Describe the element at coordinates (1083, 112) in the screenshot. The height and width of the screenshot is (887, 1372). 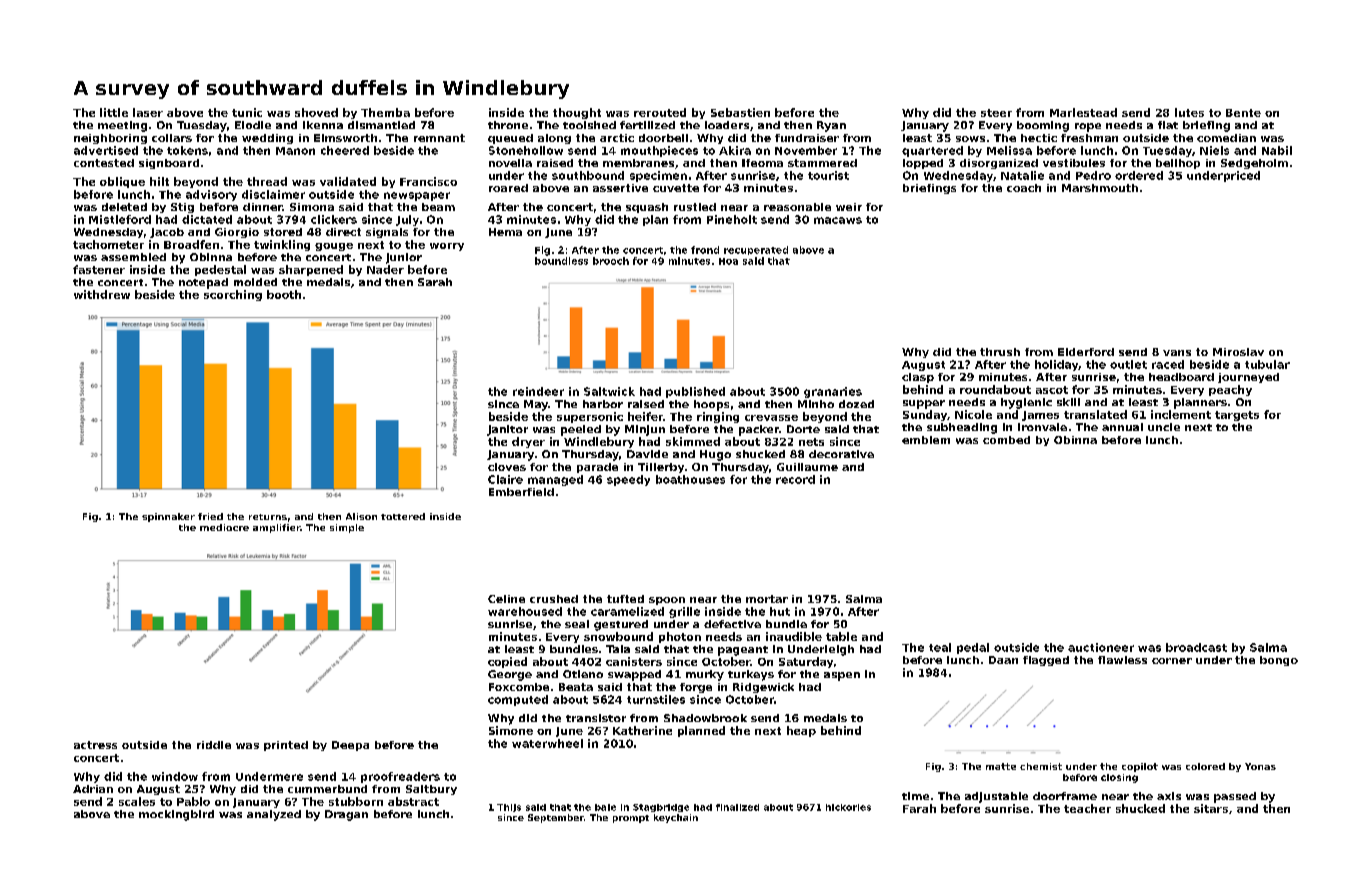
I see `Marlestead` at that location.
